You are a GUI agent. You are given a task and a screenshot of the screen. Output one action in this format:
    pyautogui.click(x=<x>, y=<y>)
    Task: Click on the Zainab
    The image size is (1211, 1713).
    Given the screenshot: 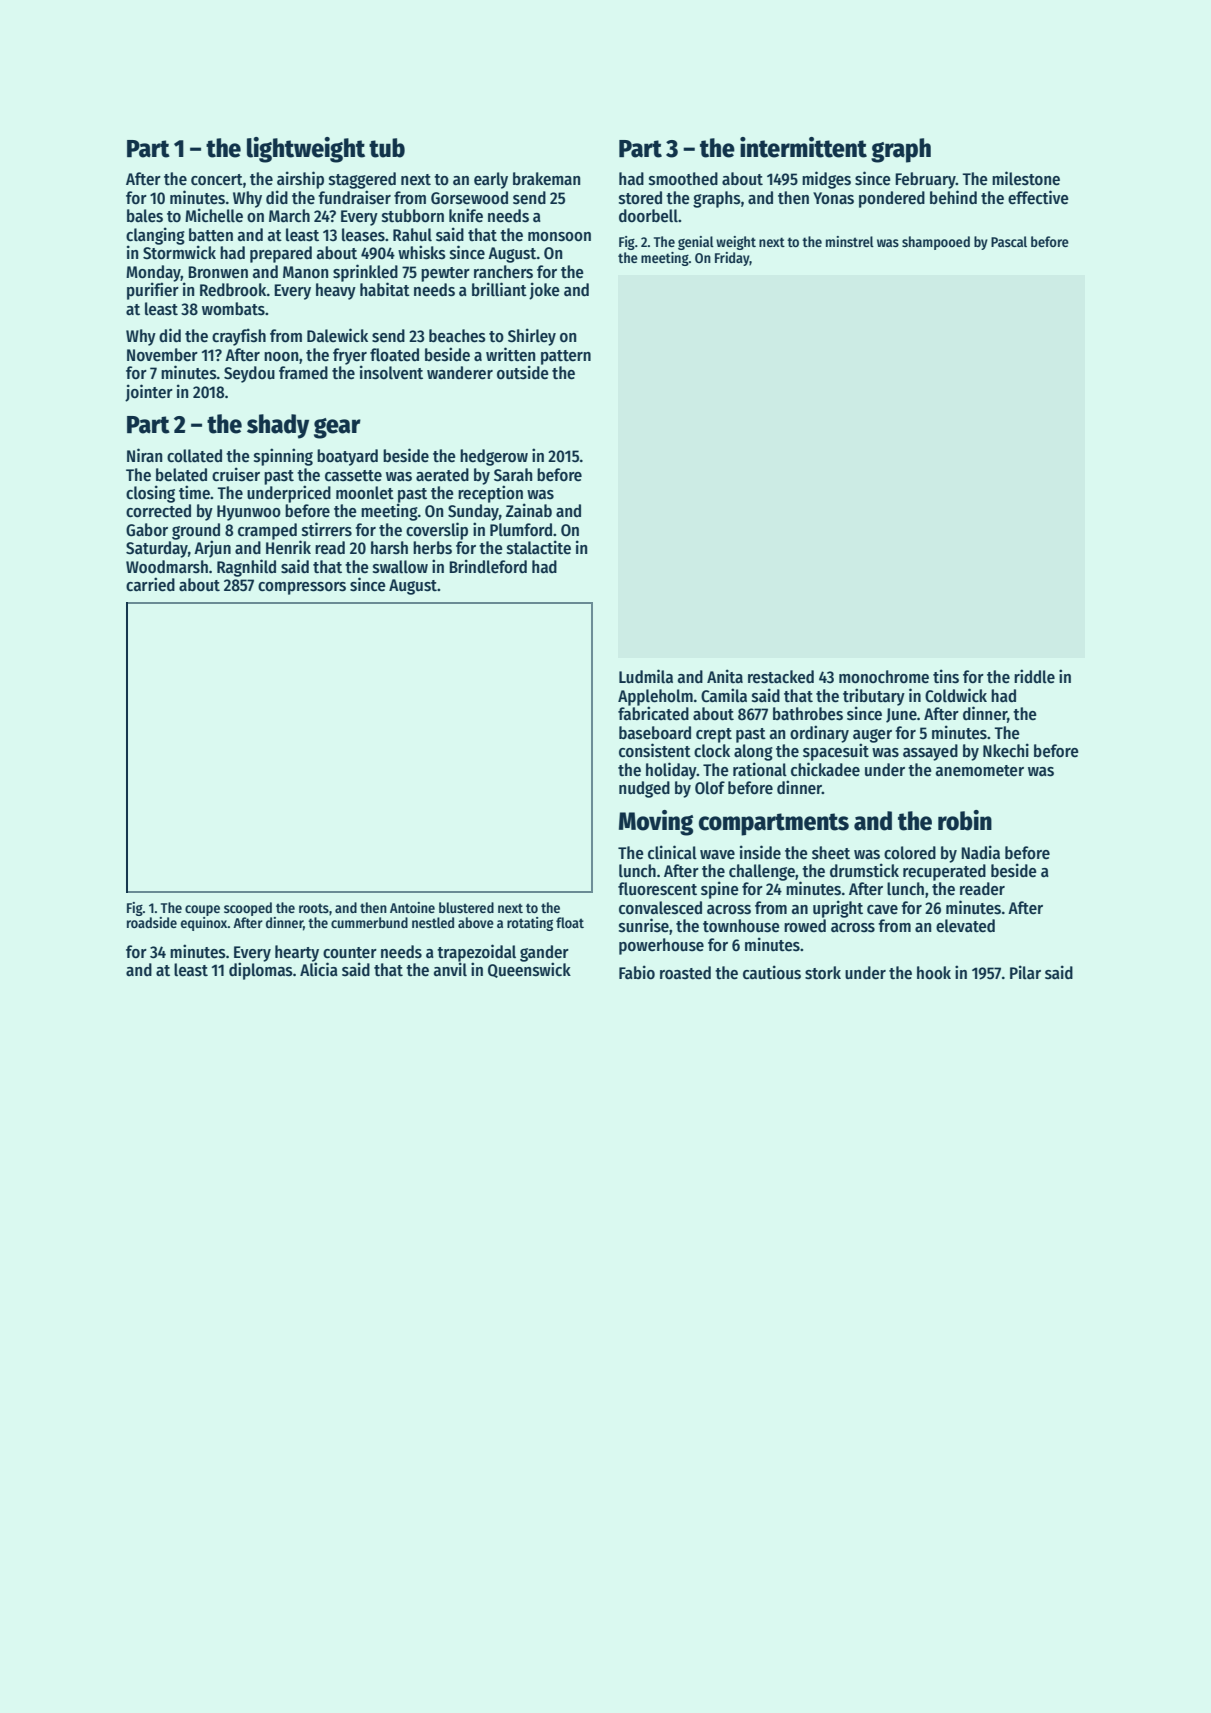 What is the action you would take?
    pyautogui.click(x=529, y=510)
